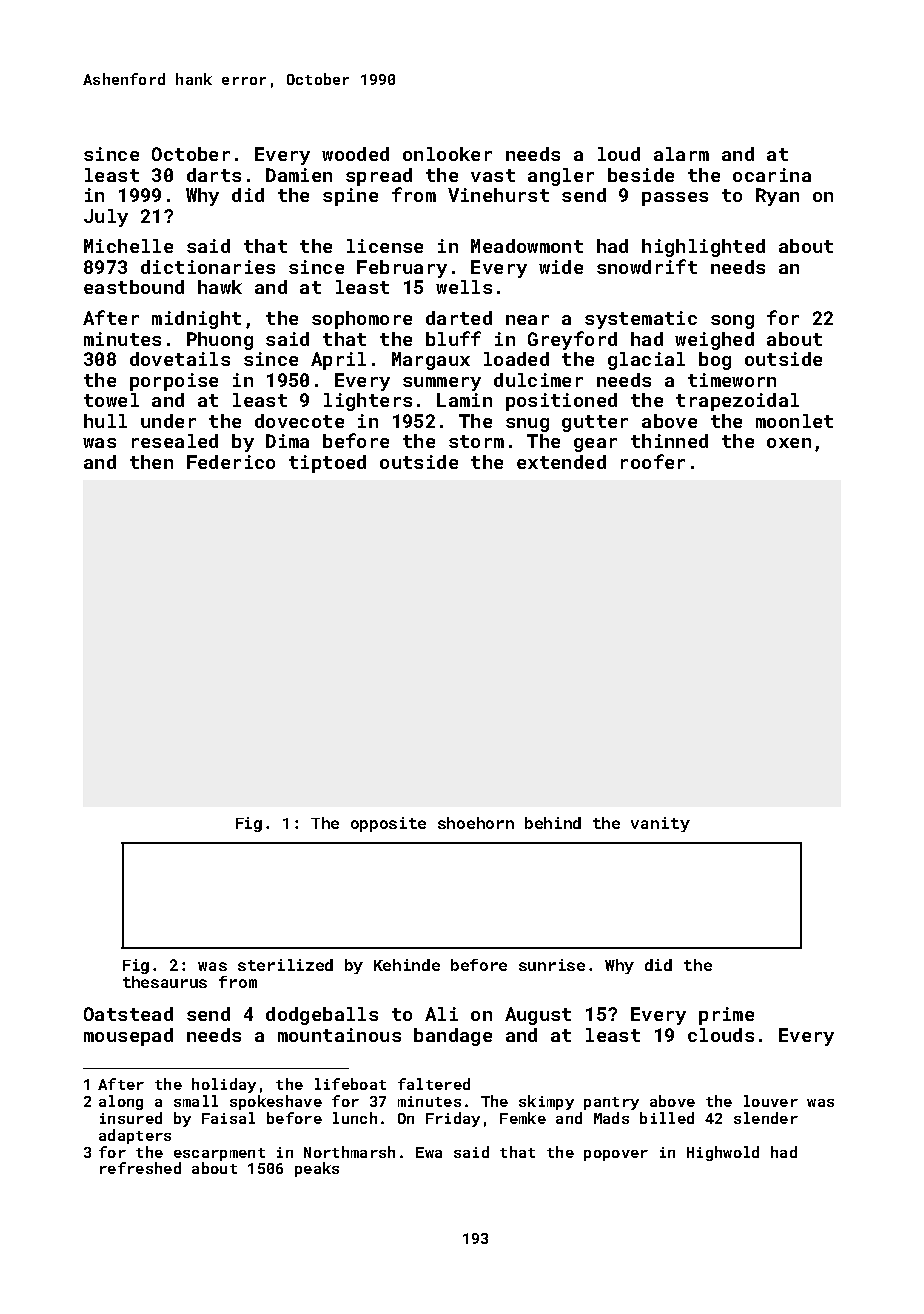 This screenshot has height=1314, width=924. Describe the element at coordinates (219, 1154) in the screenshot. I see `escarpment` at that location.
